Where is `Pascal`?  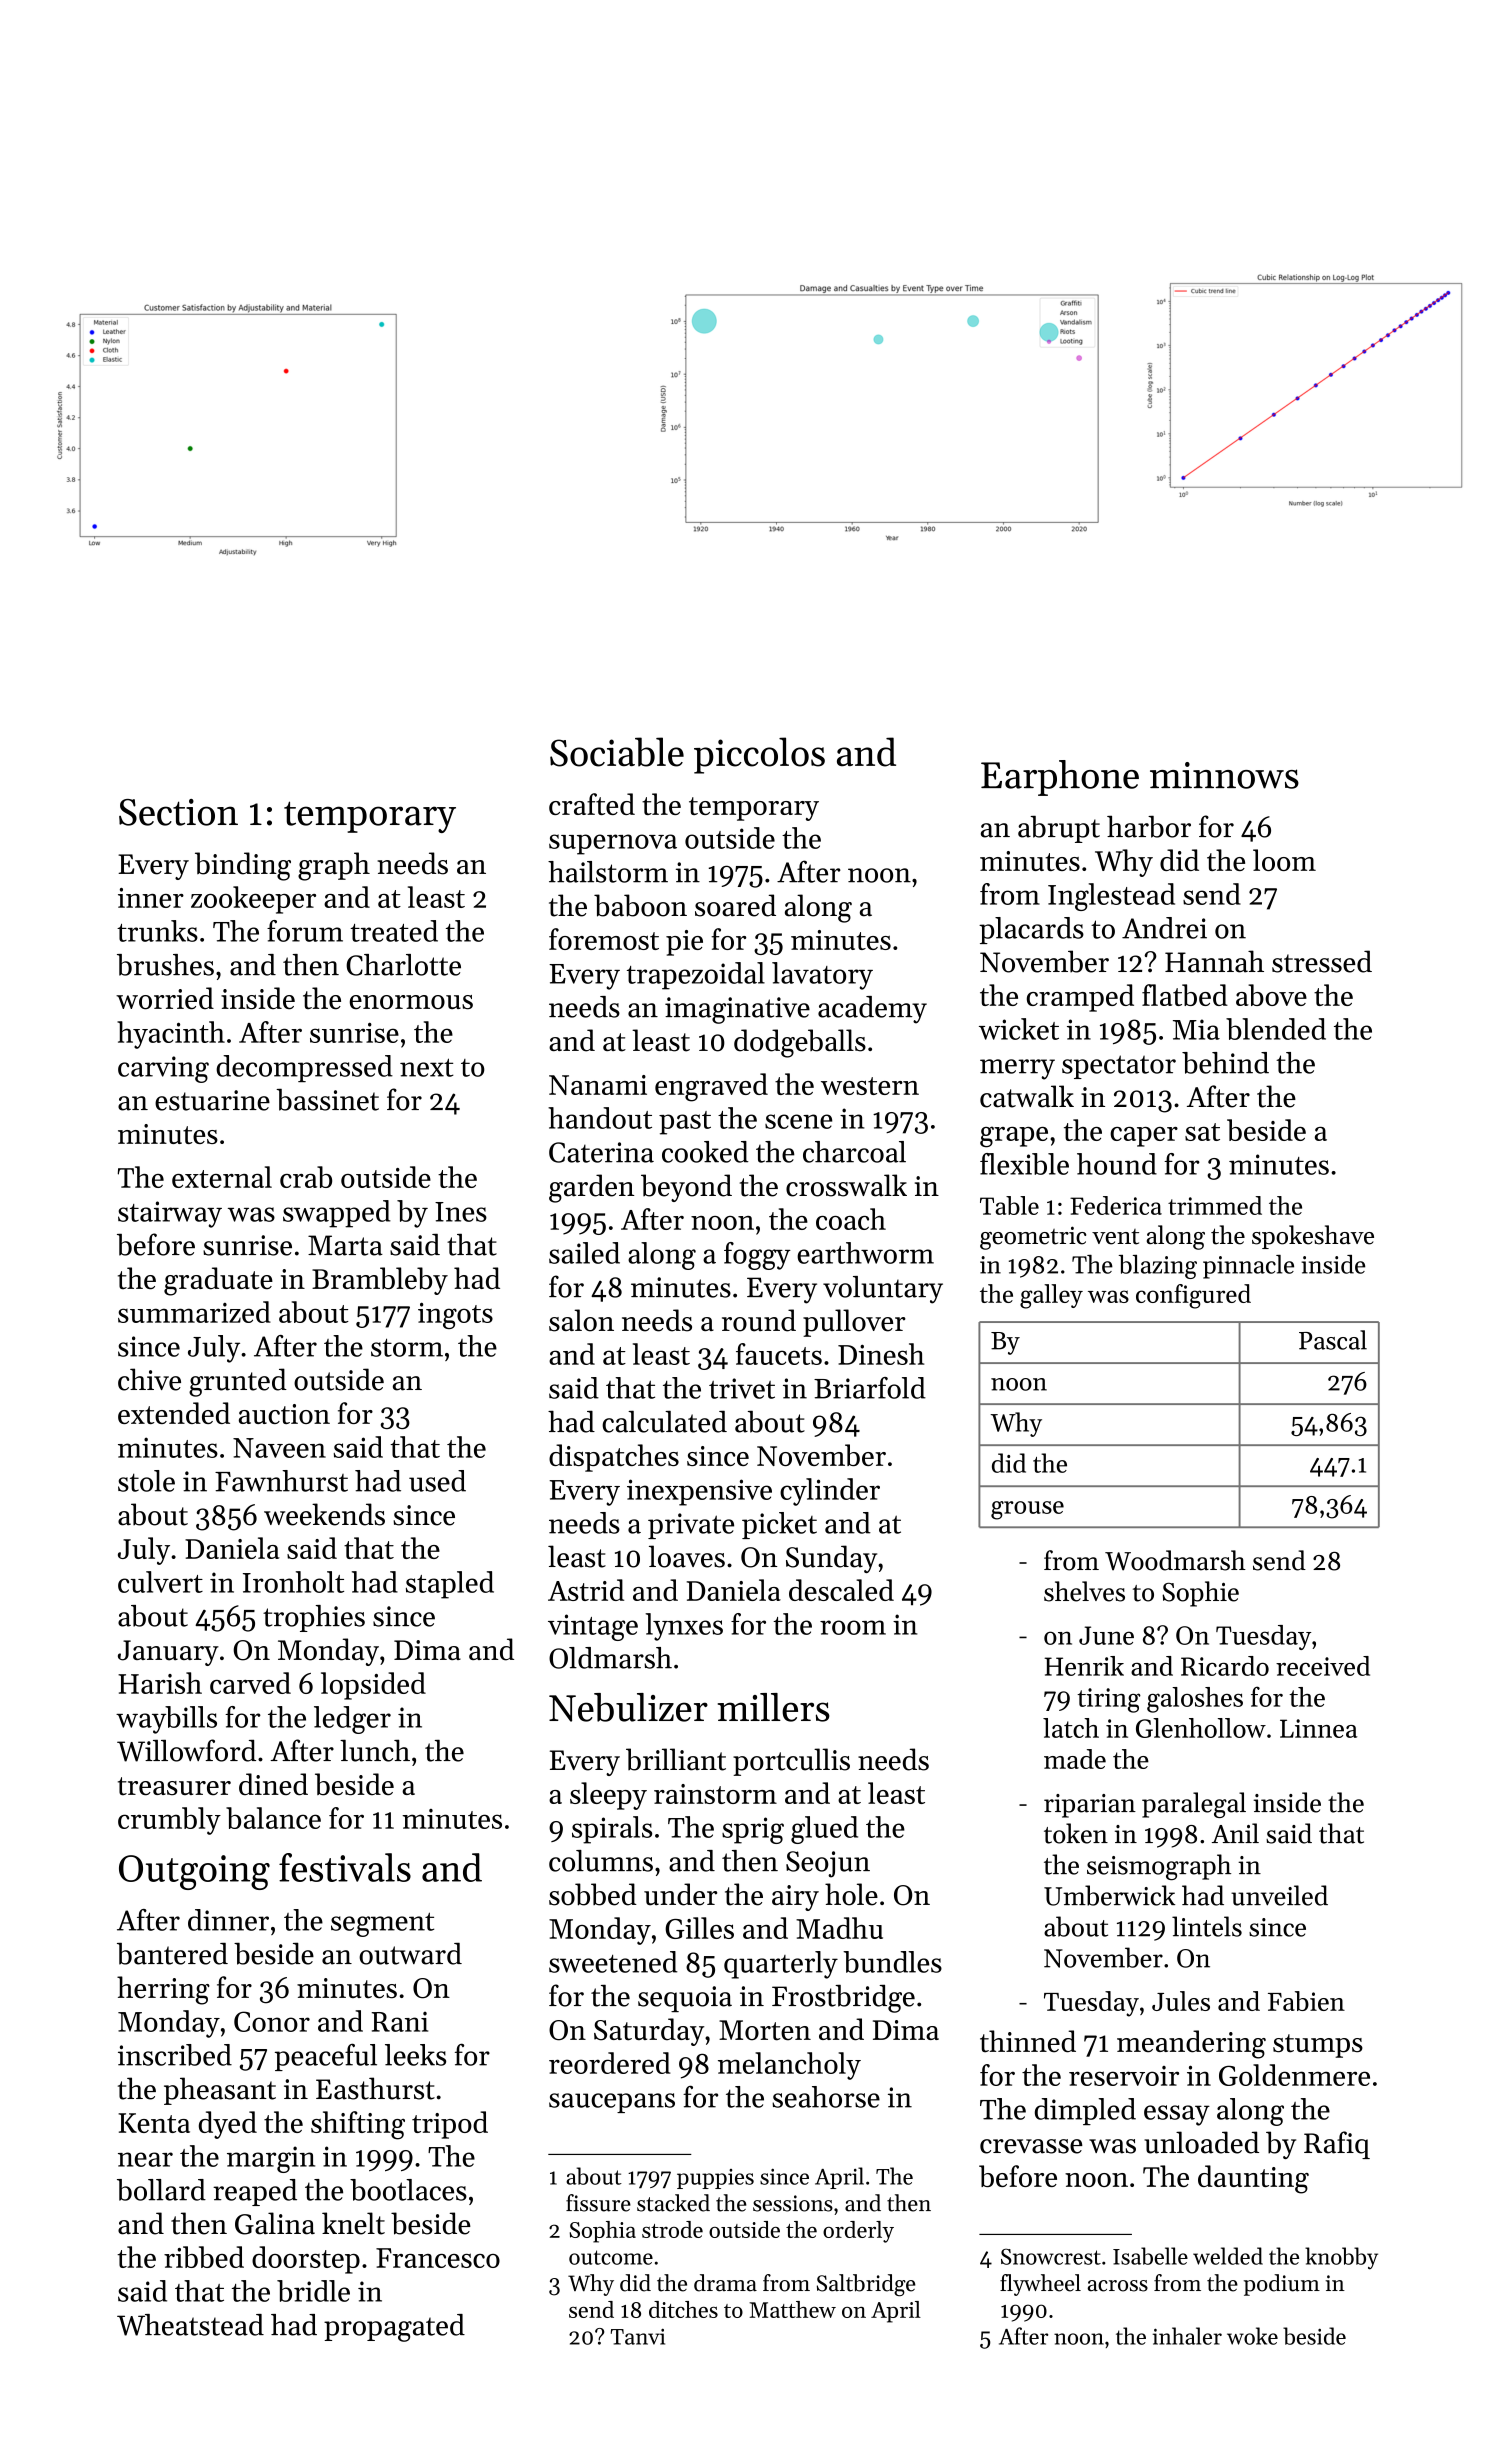 Pascal is located at coordinates (1333, 1340).
